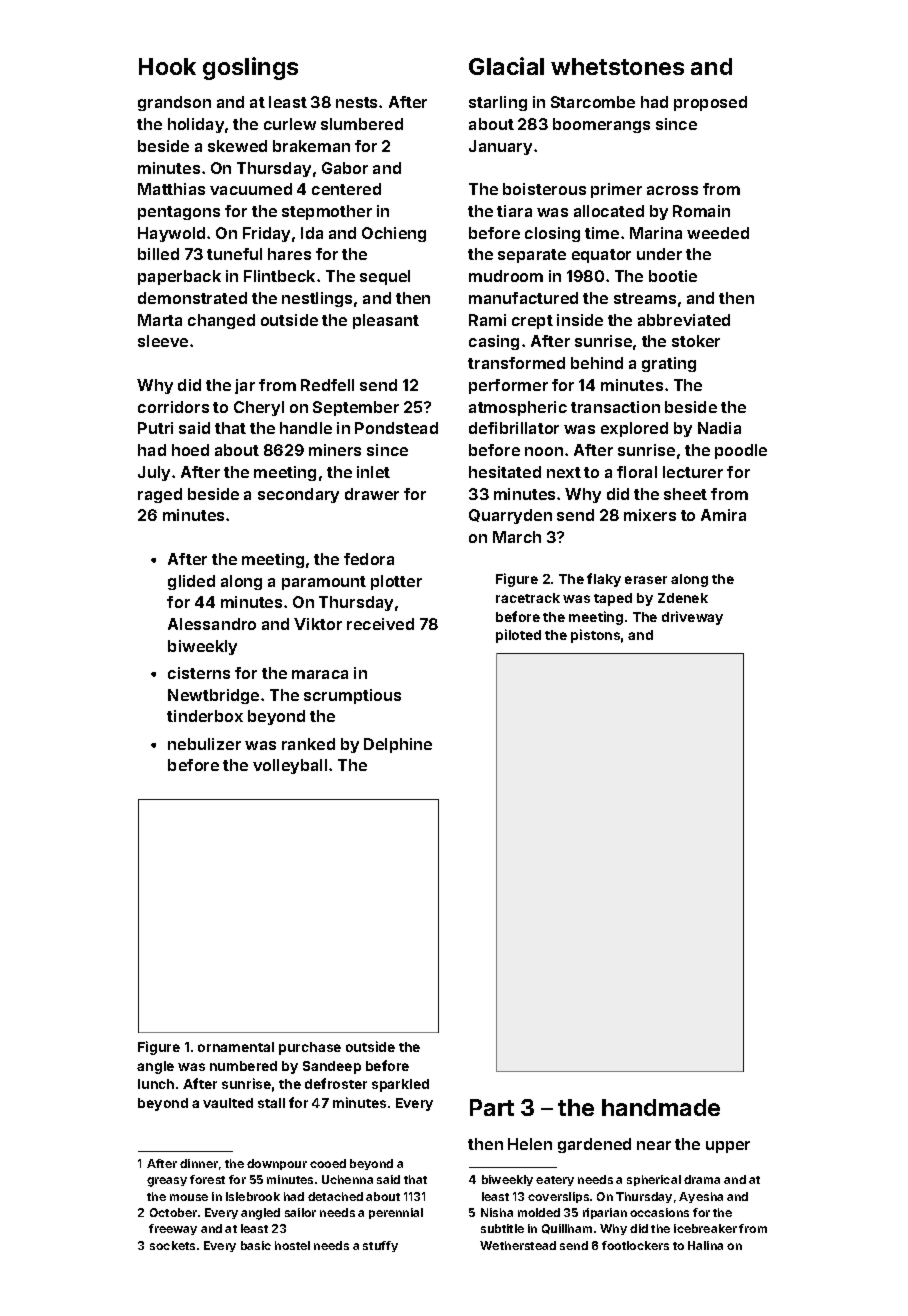 This screenshot has height=1316, width=908. Describe the element at coordinates (256, 1245) in the screenshot. I see `basic` at that location.
